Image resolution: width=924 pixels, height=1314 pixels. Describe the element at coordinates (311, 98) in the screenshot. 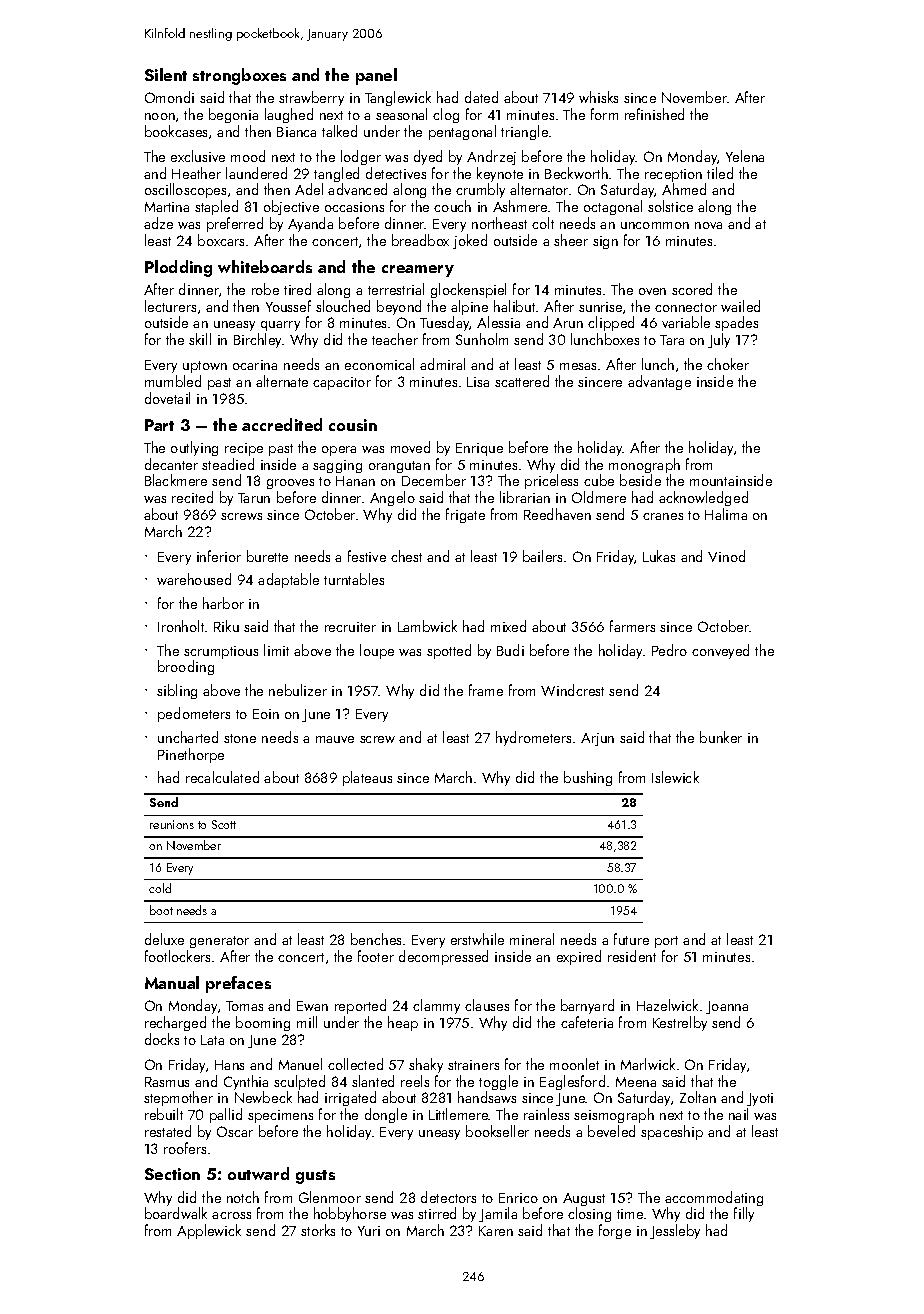

I see `strawberry` at that location.
